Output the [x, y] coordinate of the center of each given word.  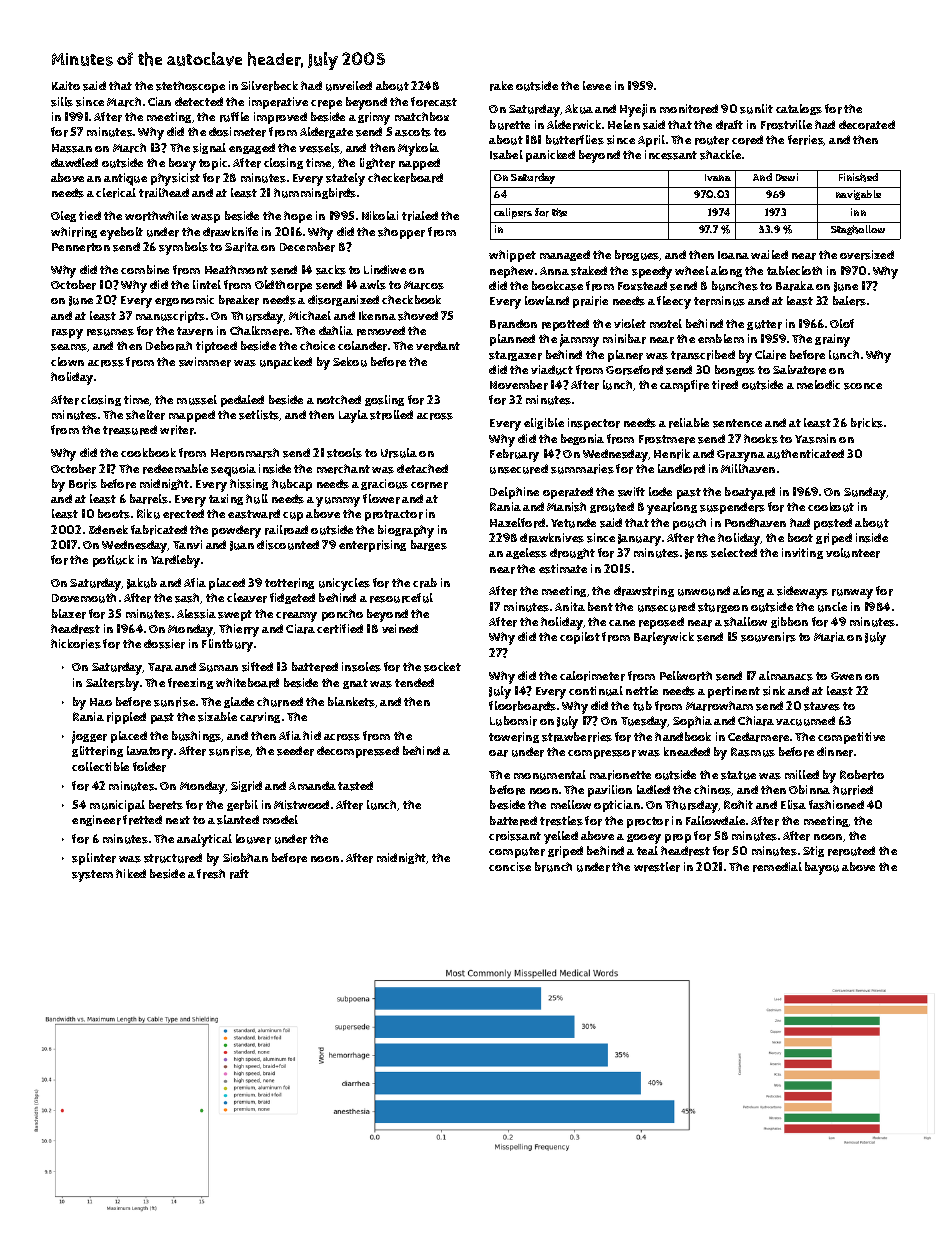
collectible [100, 766]
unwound [704, 591]
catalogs [799, 109]
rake [501, 86]
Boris [83, 484]
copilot [580, 638]
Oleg [63, 216]
